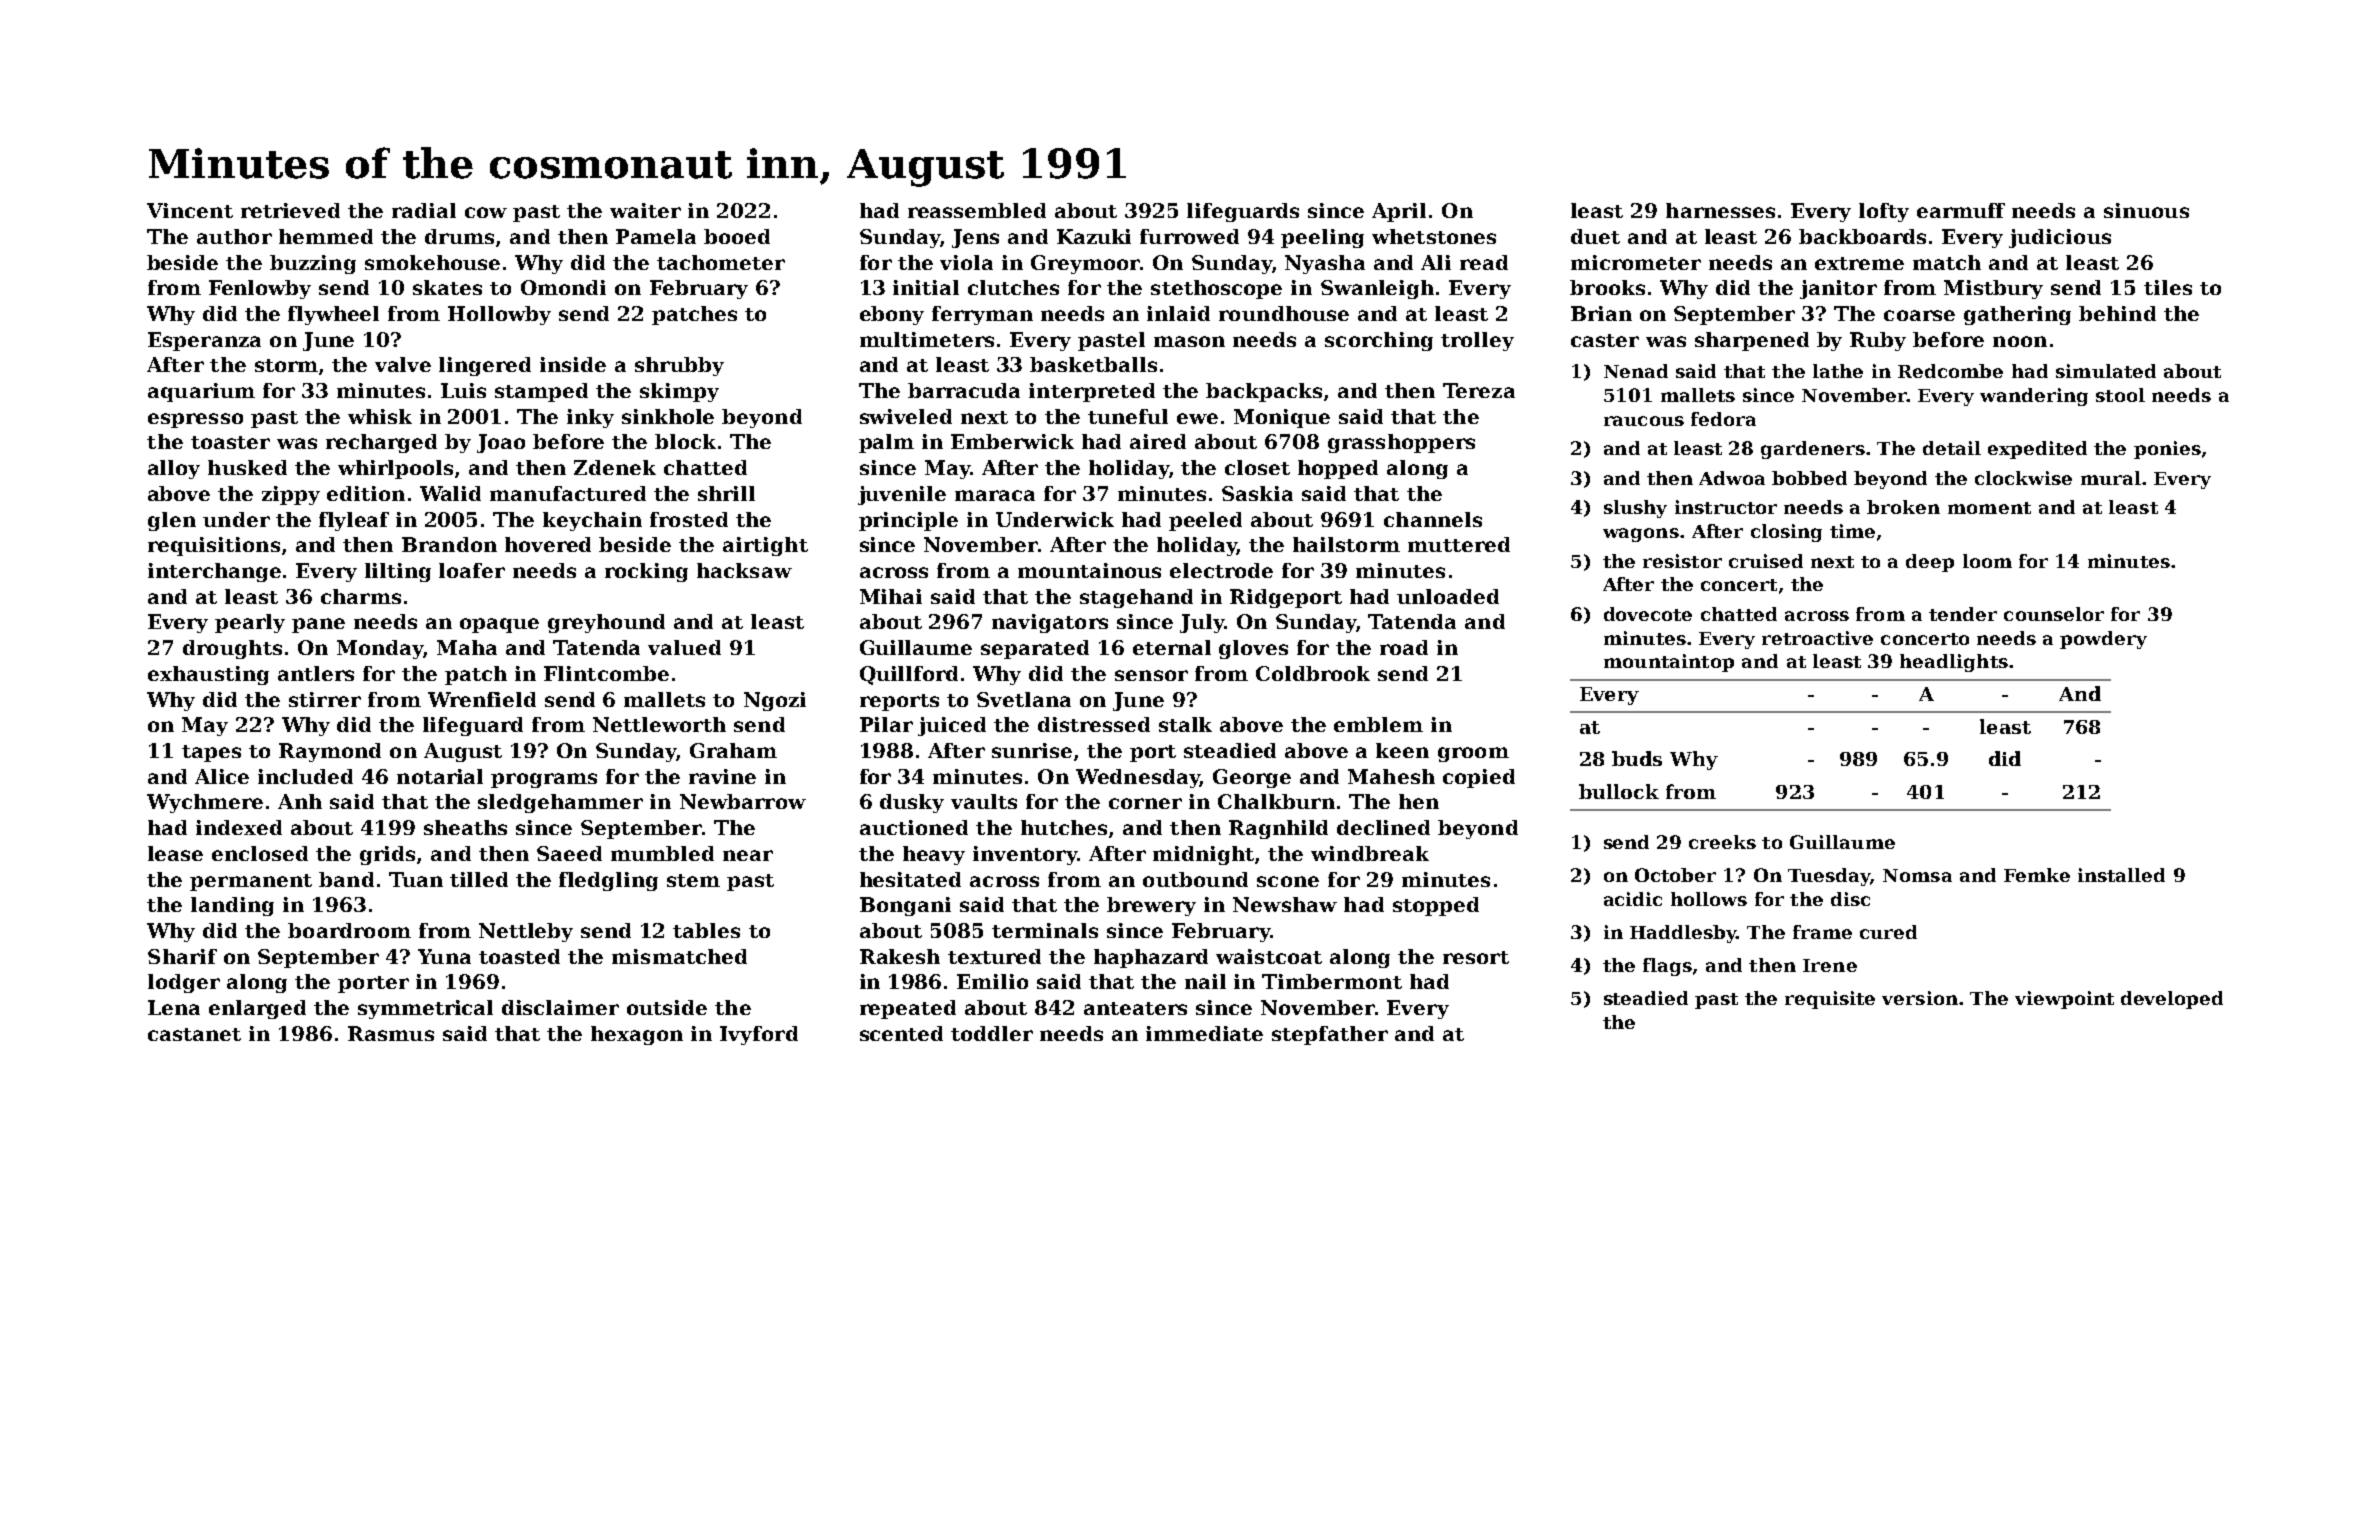 The width and height of the page is (2380, 1540). I want to click on stepfather, so click(1330, 1035).
